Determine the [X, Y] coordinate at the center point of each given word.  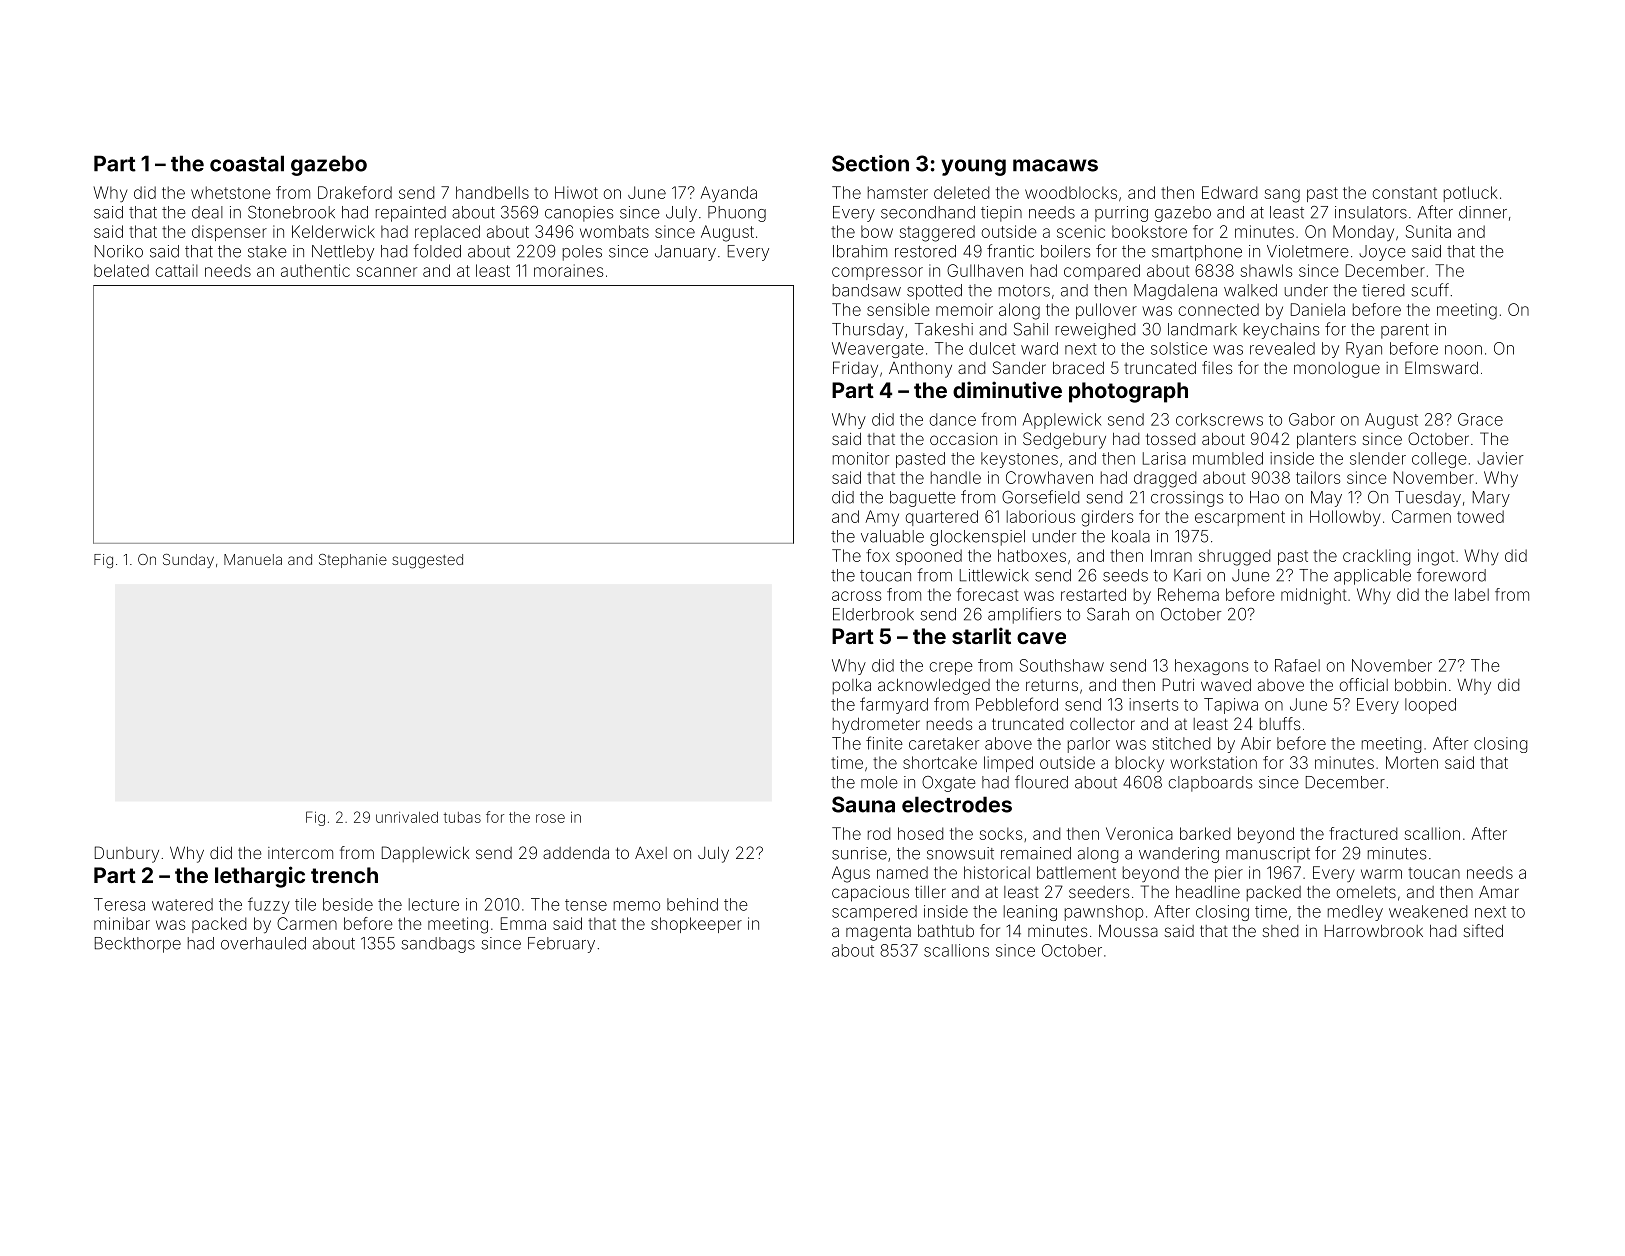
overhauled [263, 943]
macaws [1055, 165]
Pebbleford [1017, 704]
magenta [878, 933]
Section [870, 163]
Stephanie [353, 561]
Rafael [1297, 665]
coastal [247, 163]
